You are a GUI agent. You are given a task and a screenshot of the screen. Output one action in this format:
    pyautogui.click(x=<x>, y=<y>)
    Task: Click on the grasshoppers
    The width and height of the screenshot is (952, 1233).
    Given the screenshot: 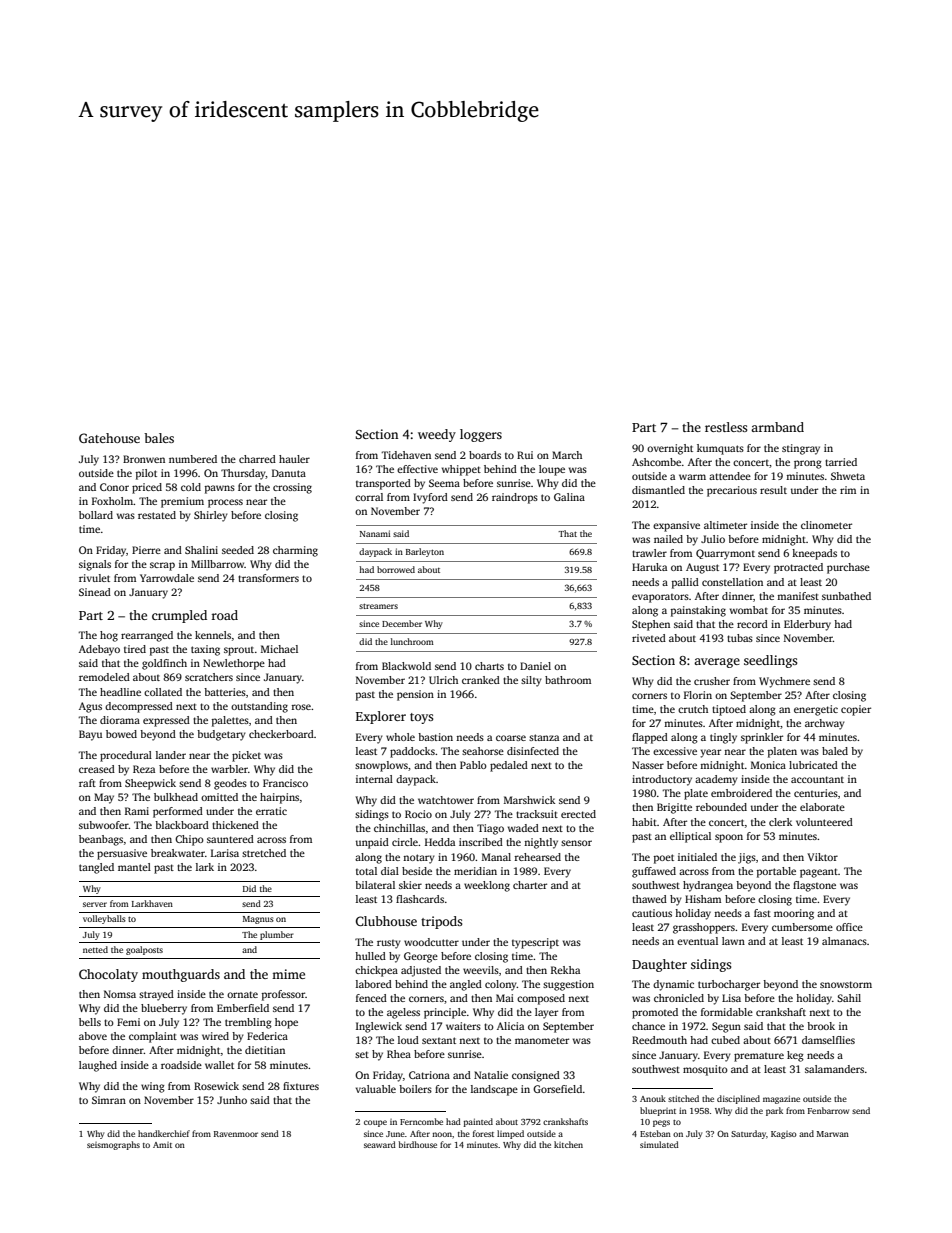 What is the action you would take?
    pyautogui.click(x=704, y=928)
